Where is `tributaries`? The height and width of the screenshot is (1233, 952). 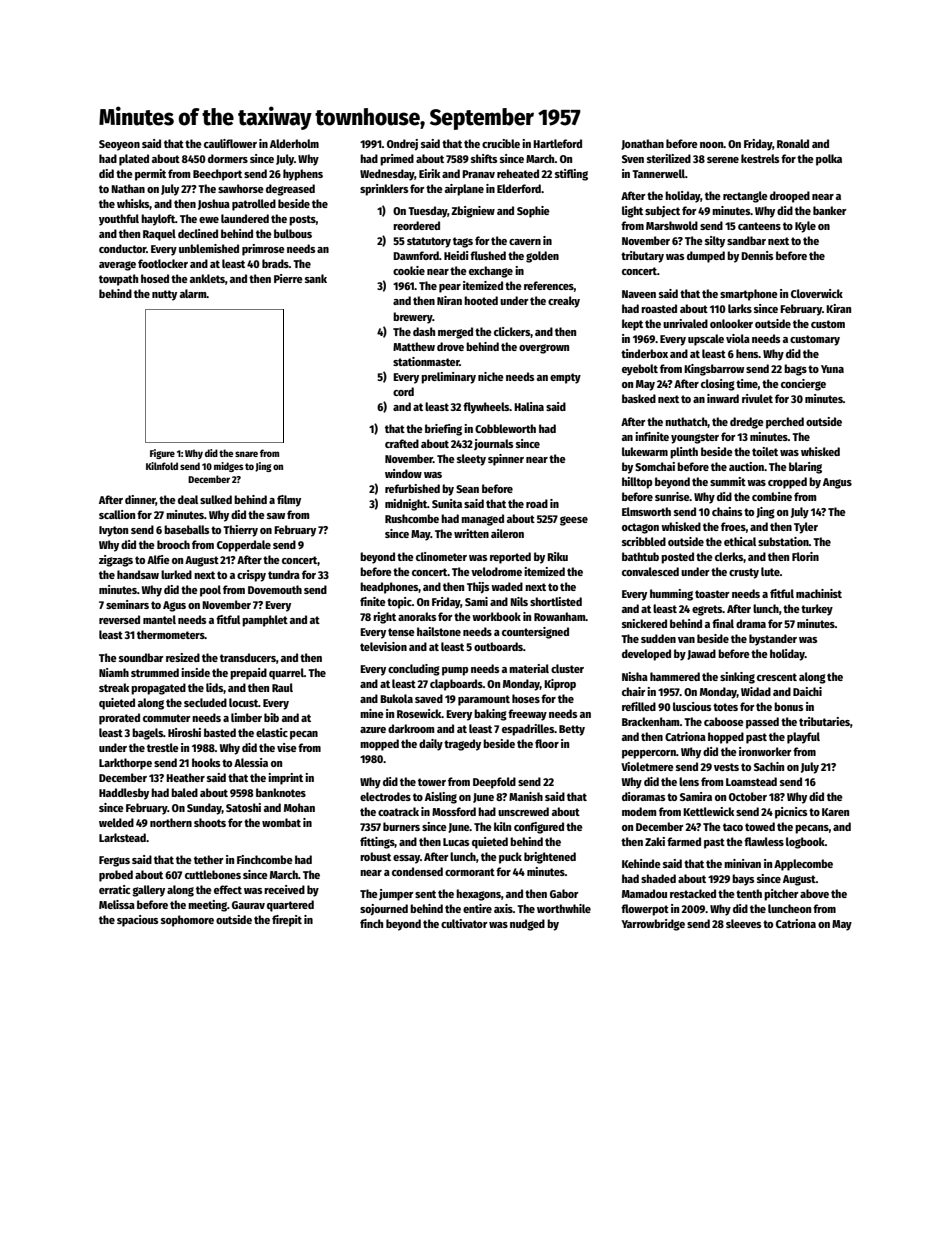 tributaries is located at coordinates (824, 721).
